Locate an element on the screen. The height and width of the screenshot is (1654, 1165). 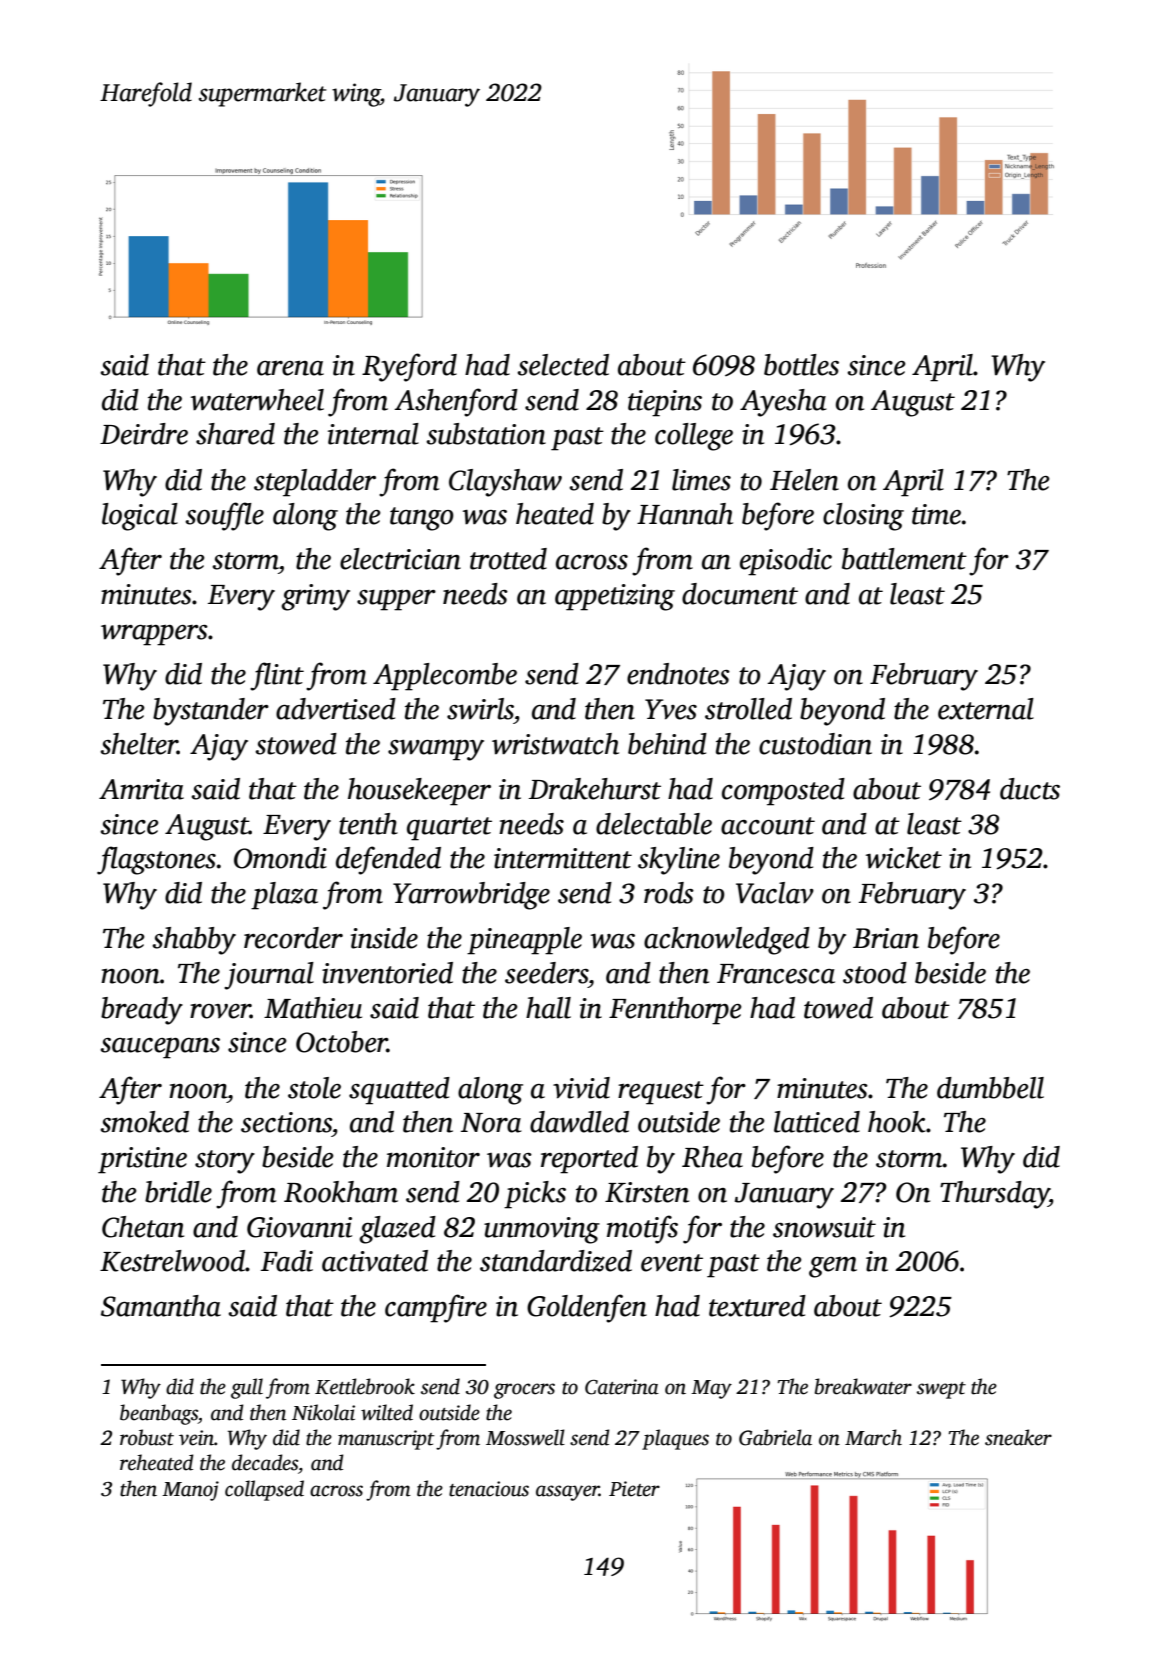
gull is located at coordinates (247, 1388).
